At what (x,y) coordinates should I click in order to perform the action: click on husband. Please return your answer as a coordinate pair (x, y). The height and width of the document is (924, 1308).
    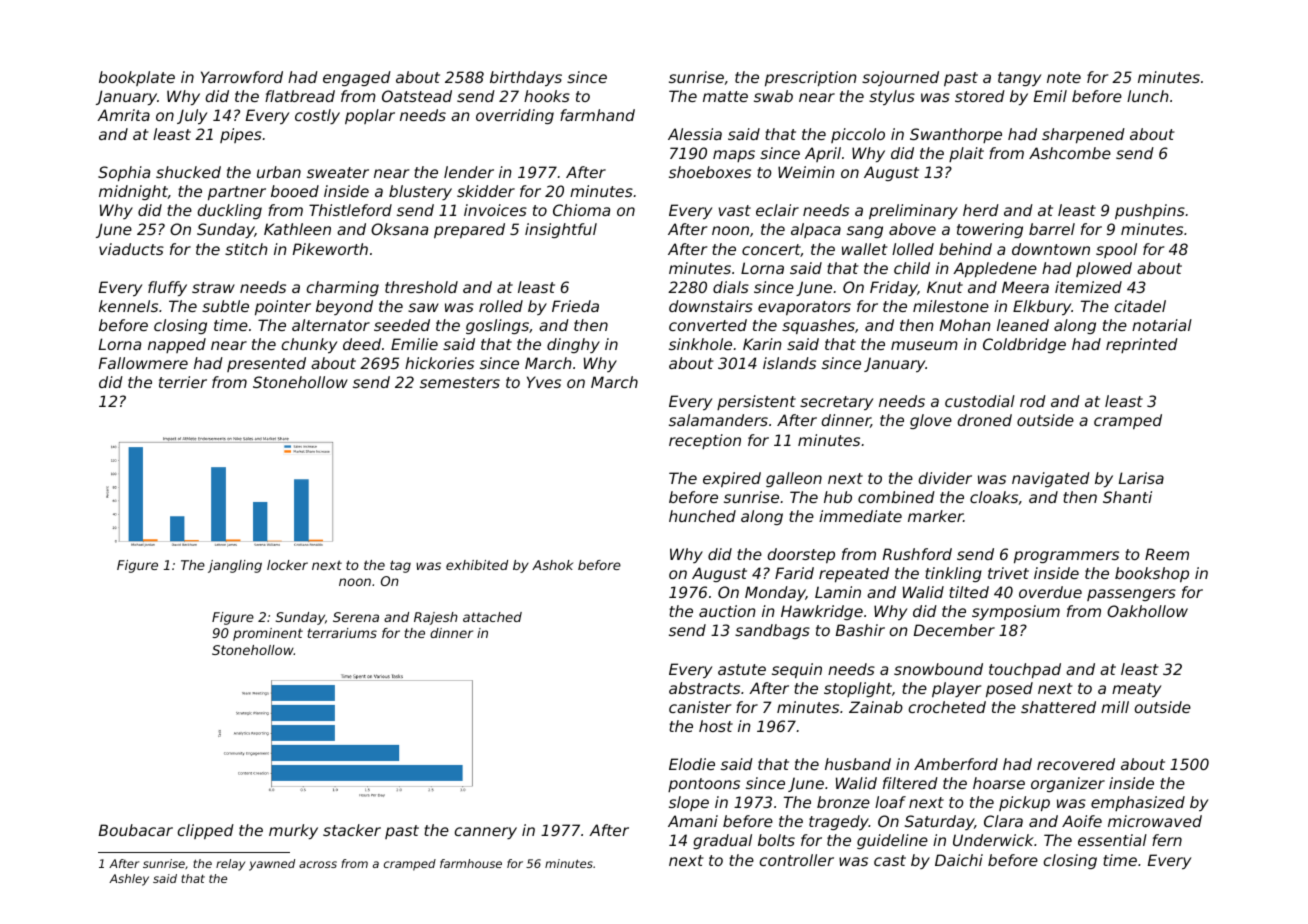
    Looking at the image, I should click on (858, 764).
